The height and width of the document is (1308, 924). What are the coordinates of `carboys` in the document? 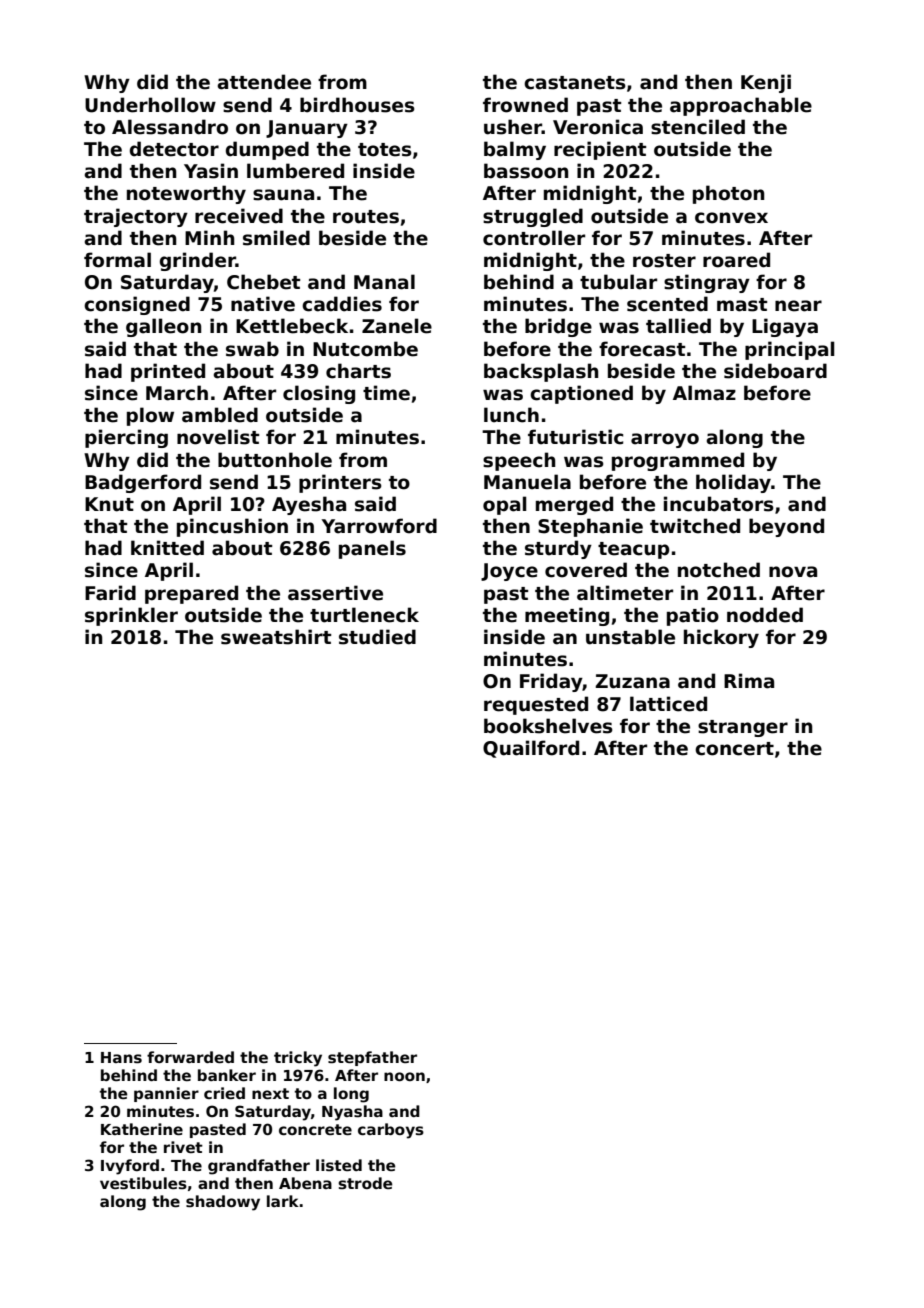 It's located at (391, 1131).
